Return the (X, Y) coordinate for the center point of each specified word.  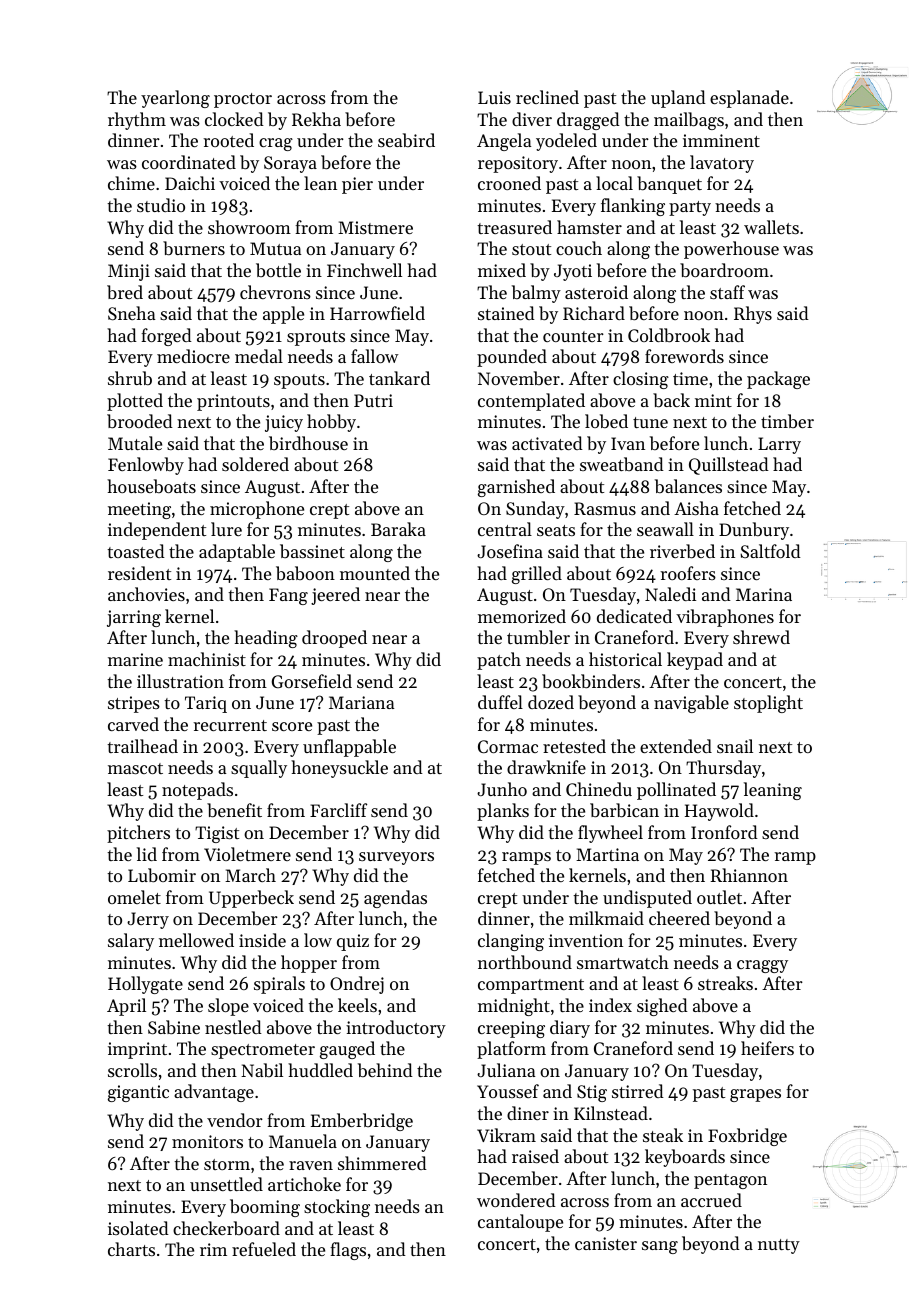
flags (348, 1251)
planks (503, 812)
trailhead (142, 746)
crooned (509, 183)
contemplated (531, 402)
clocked (234, 119)
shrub (130, 378)
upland (678, 99)
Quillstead (729, 466)
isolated (138, 1228)
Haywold (719, 812)
